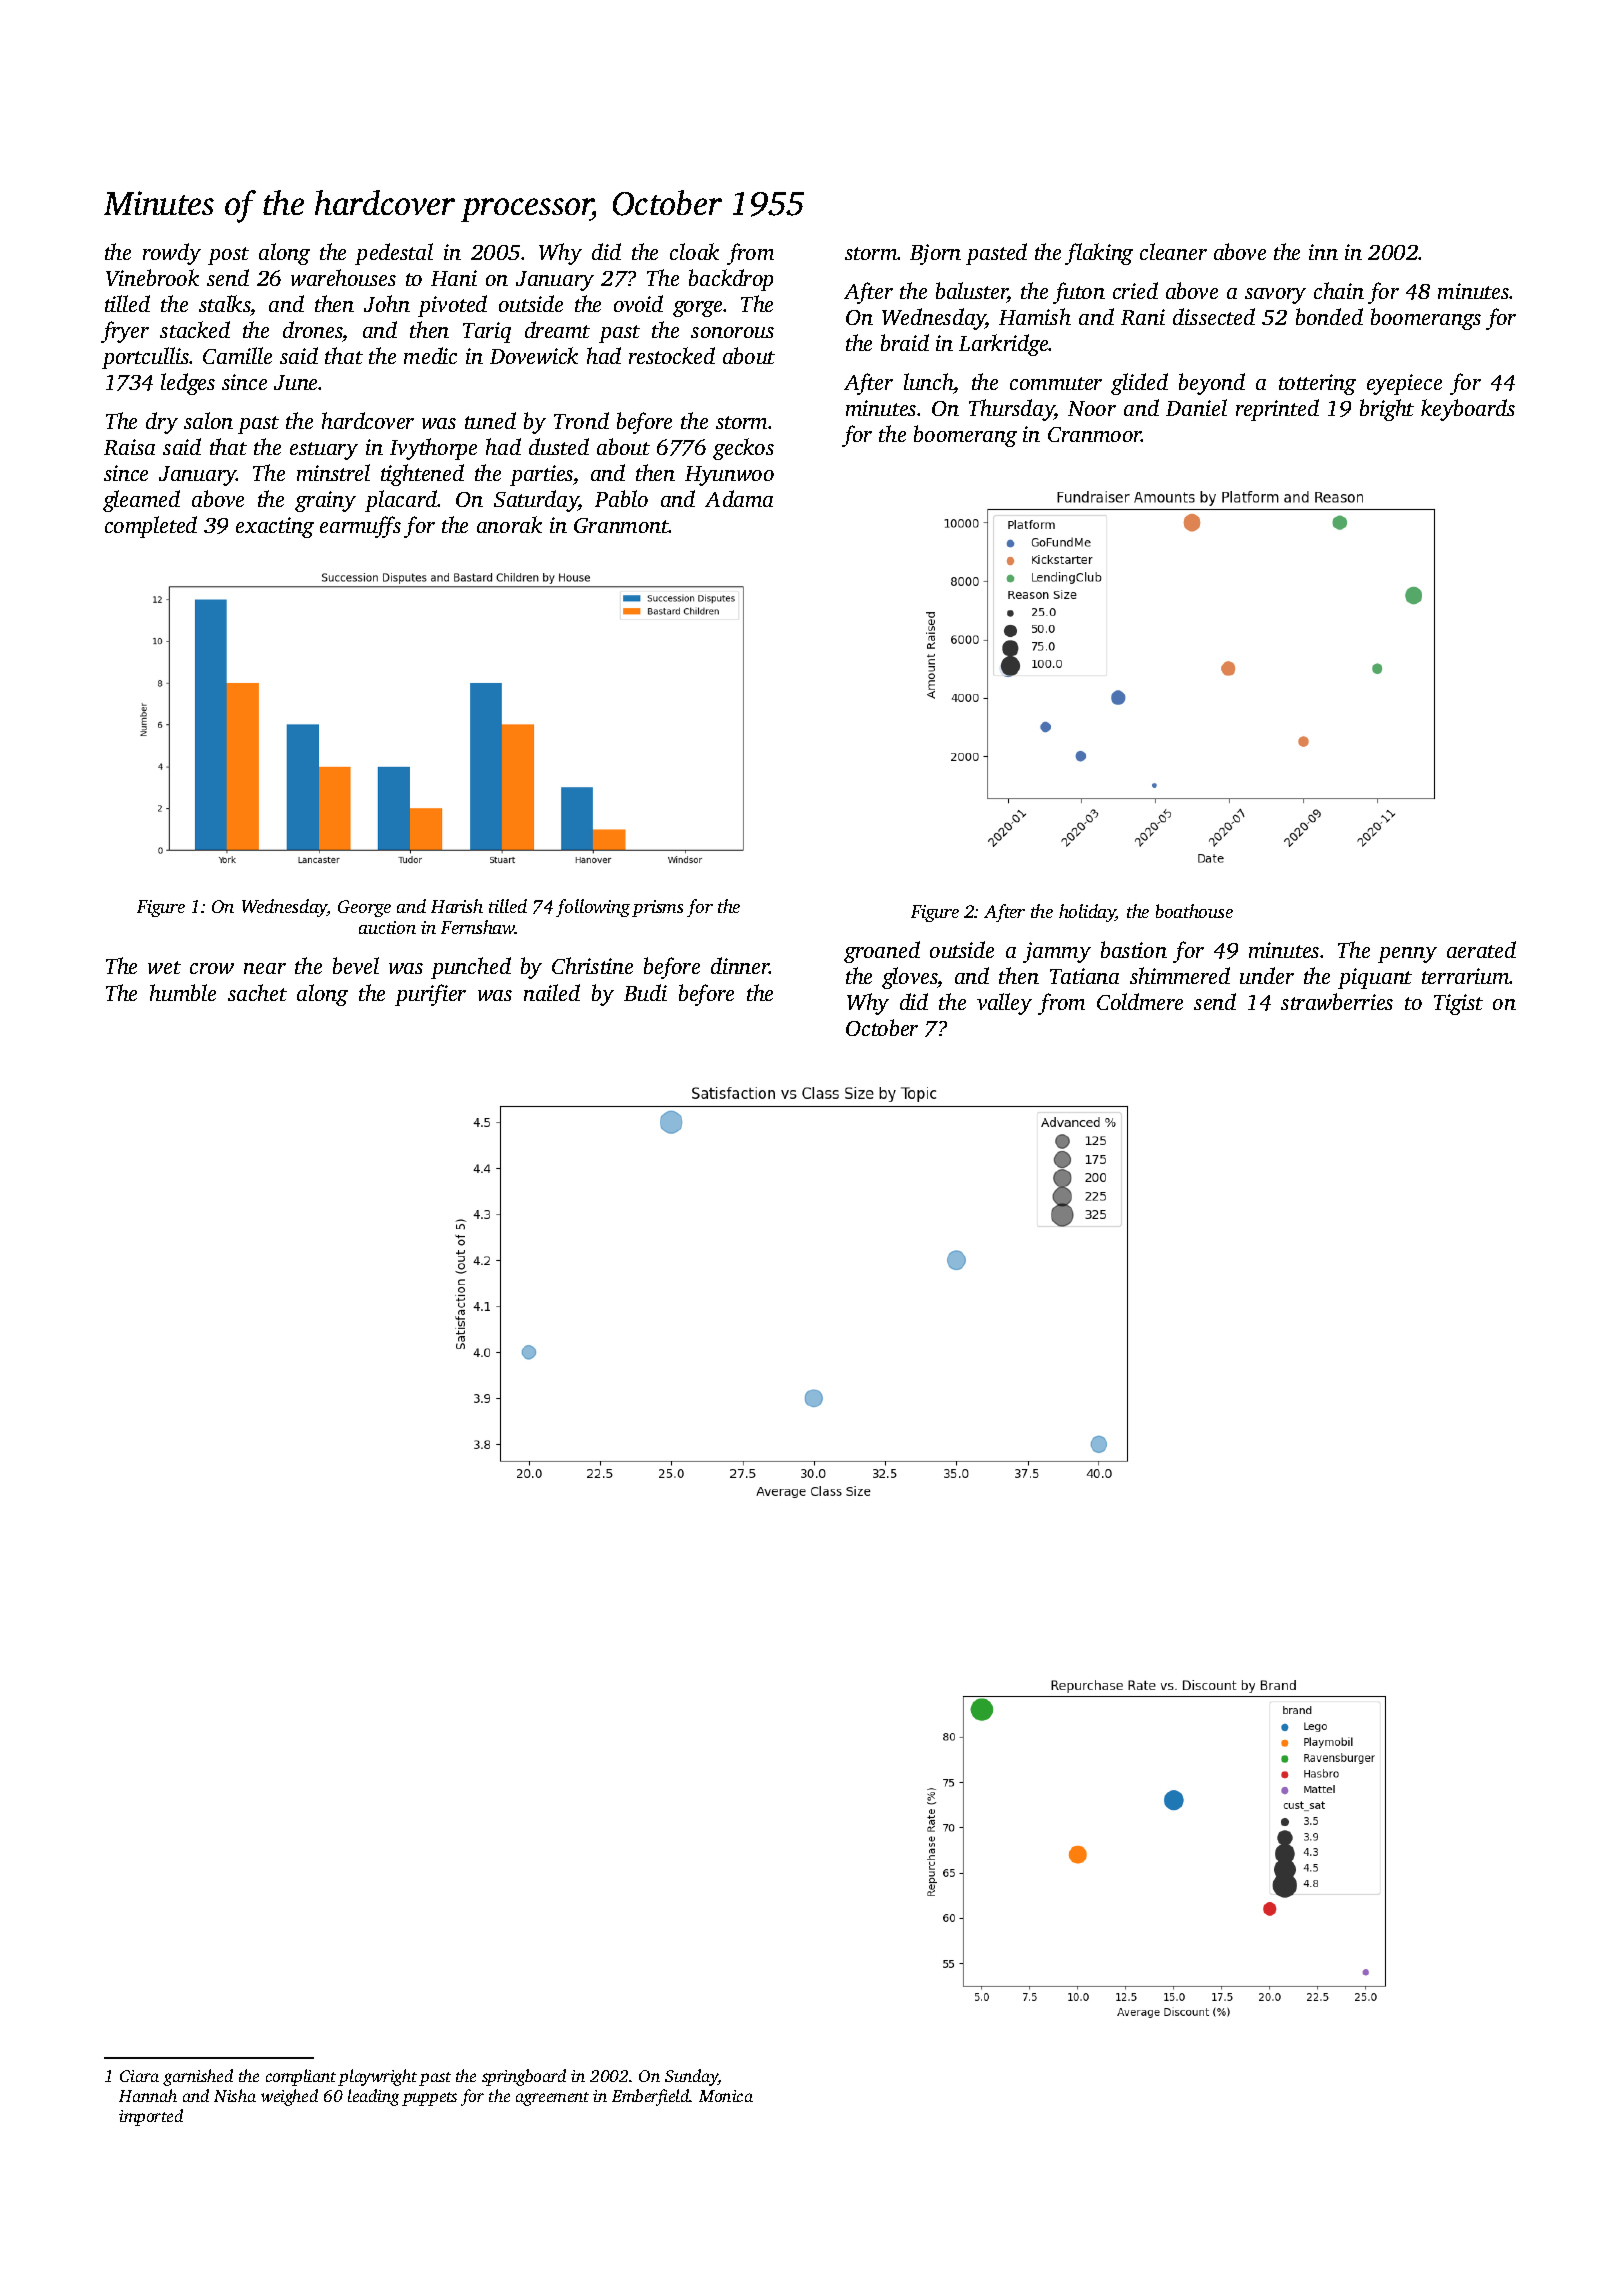 The image size is (1620, 2292). I want to click on Budi, so click(645, 992).
